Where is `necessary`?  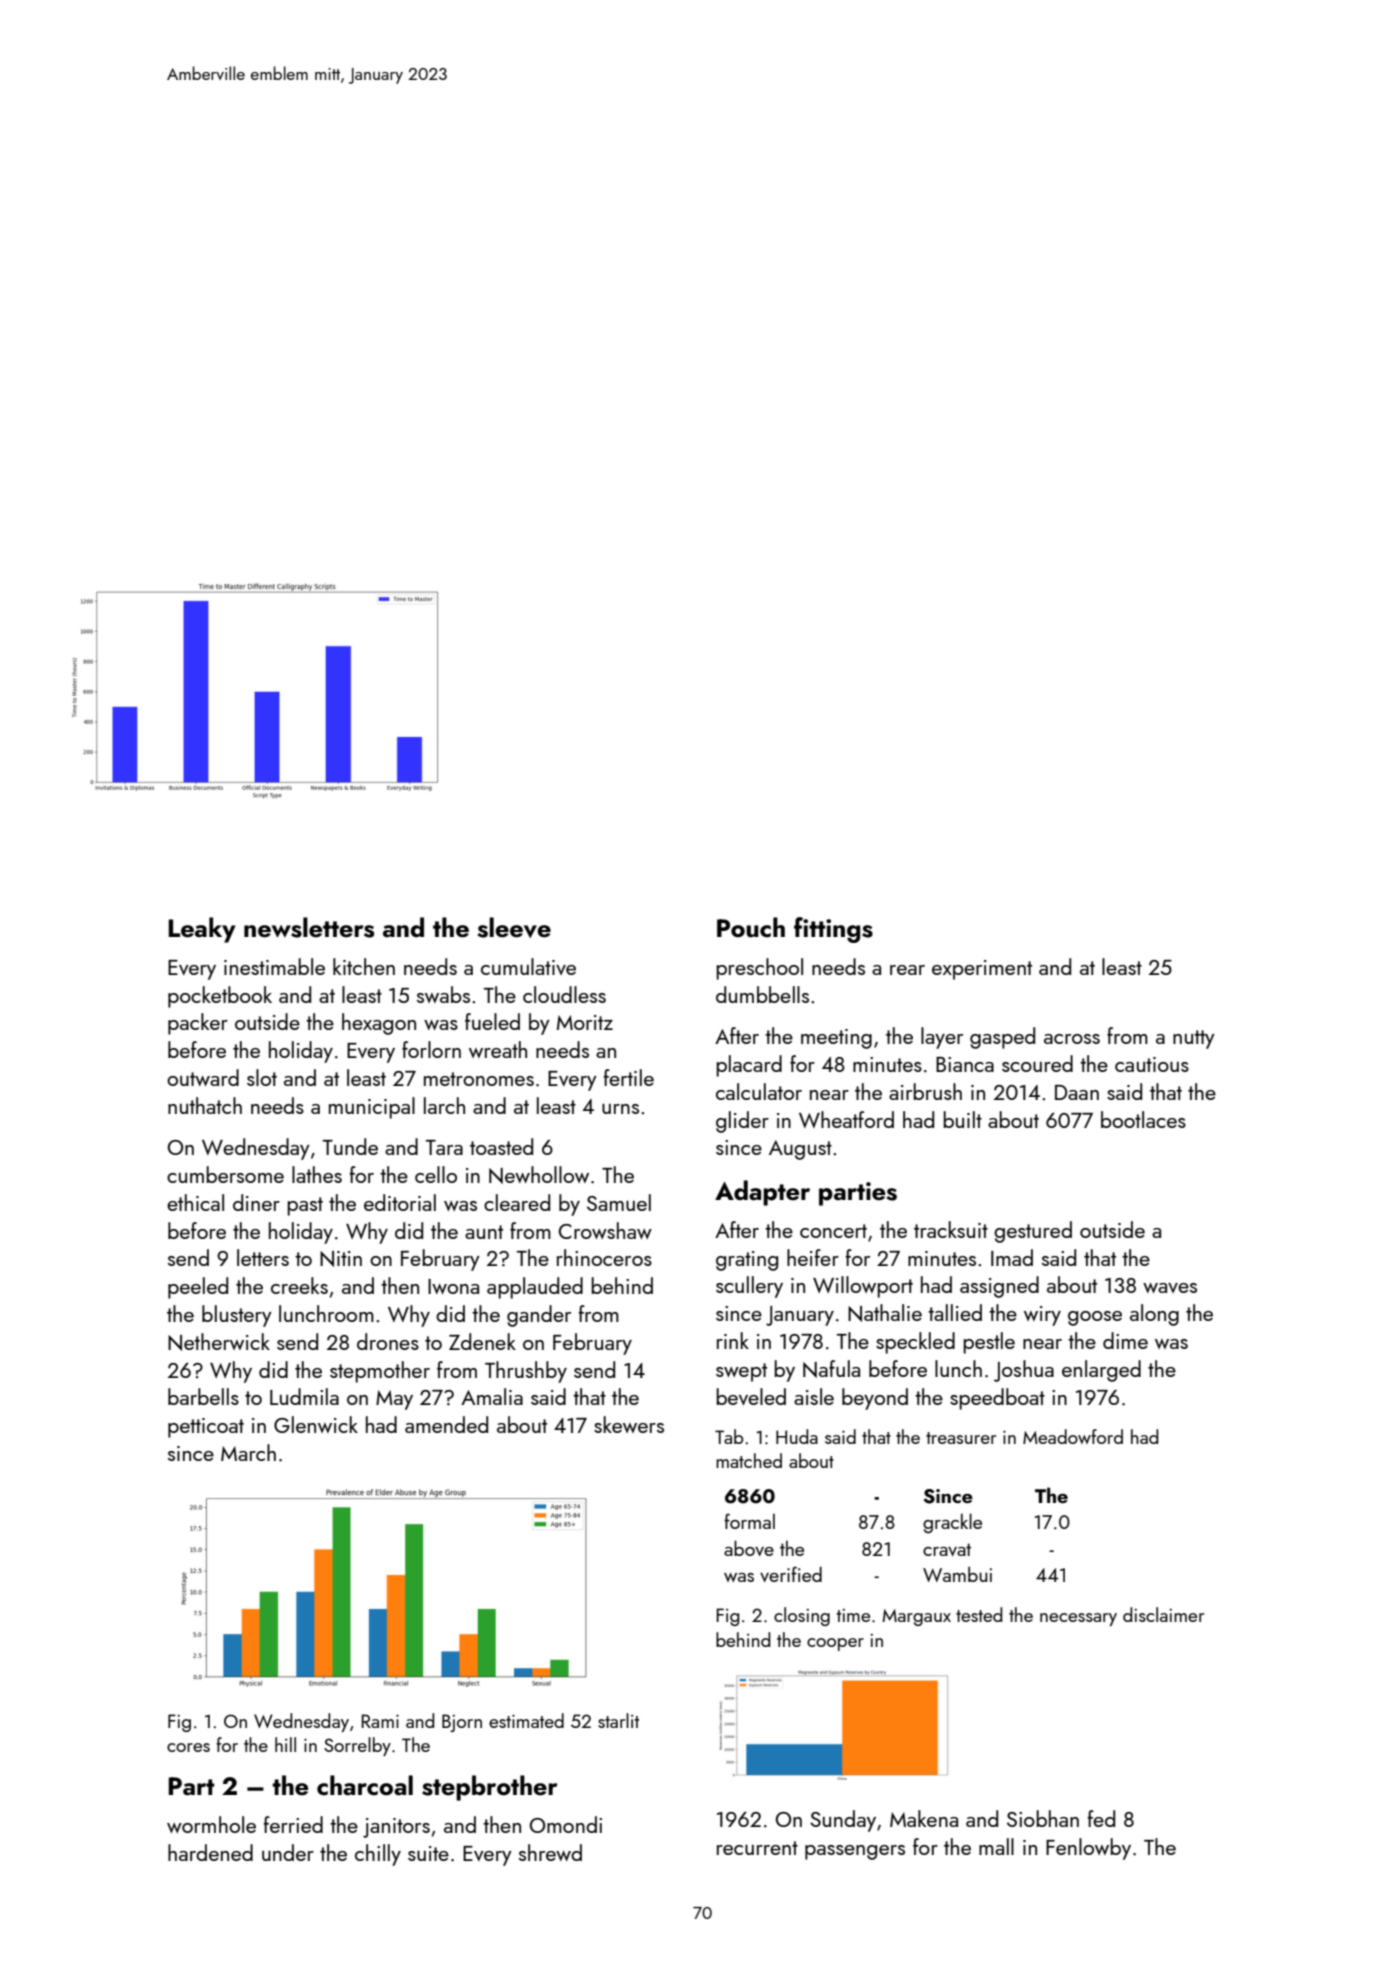 necessary is located at coordinates (1078, 1619).
